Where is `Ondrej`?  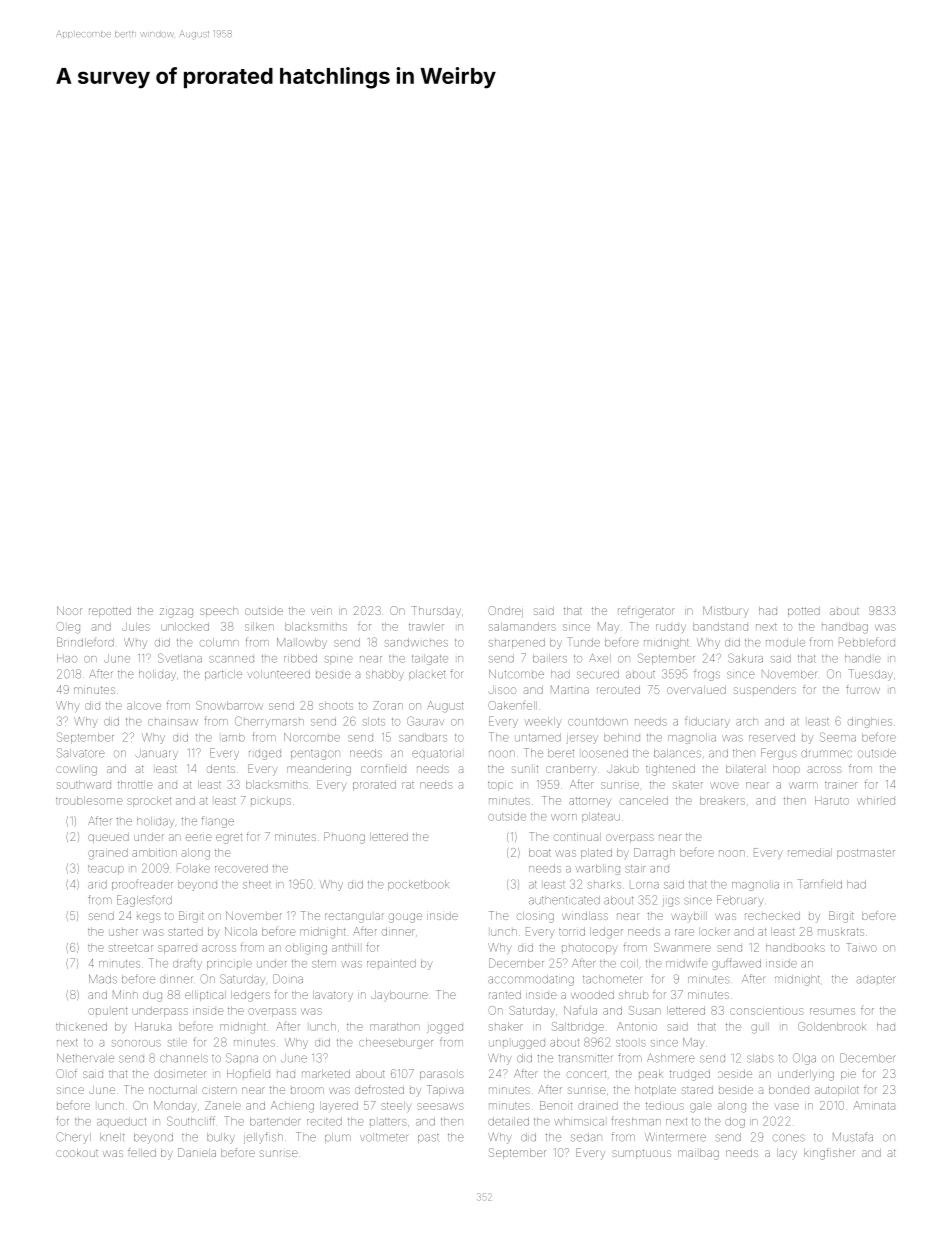
Ondrej is located at coordinates (505, 611).
